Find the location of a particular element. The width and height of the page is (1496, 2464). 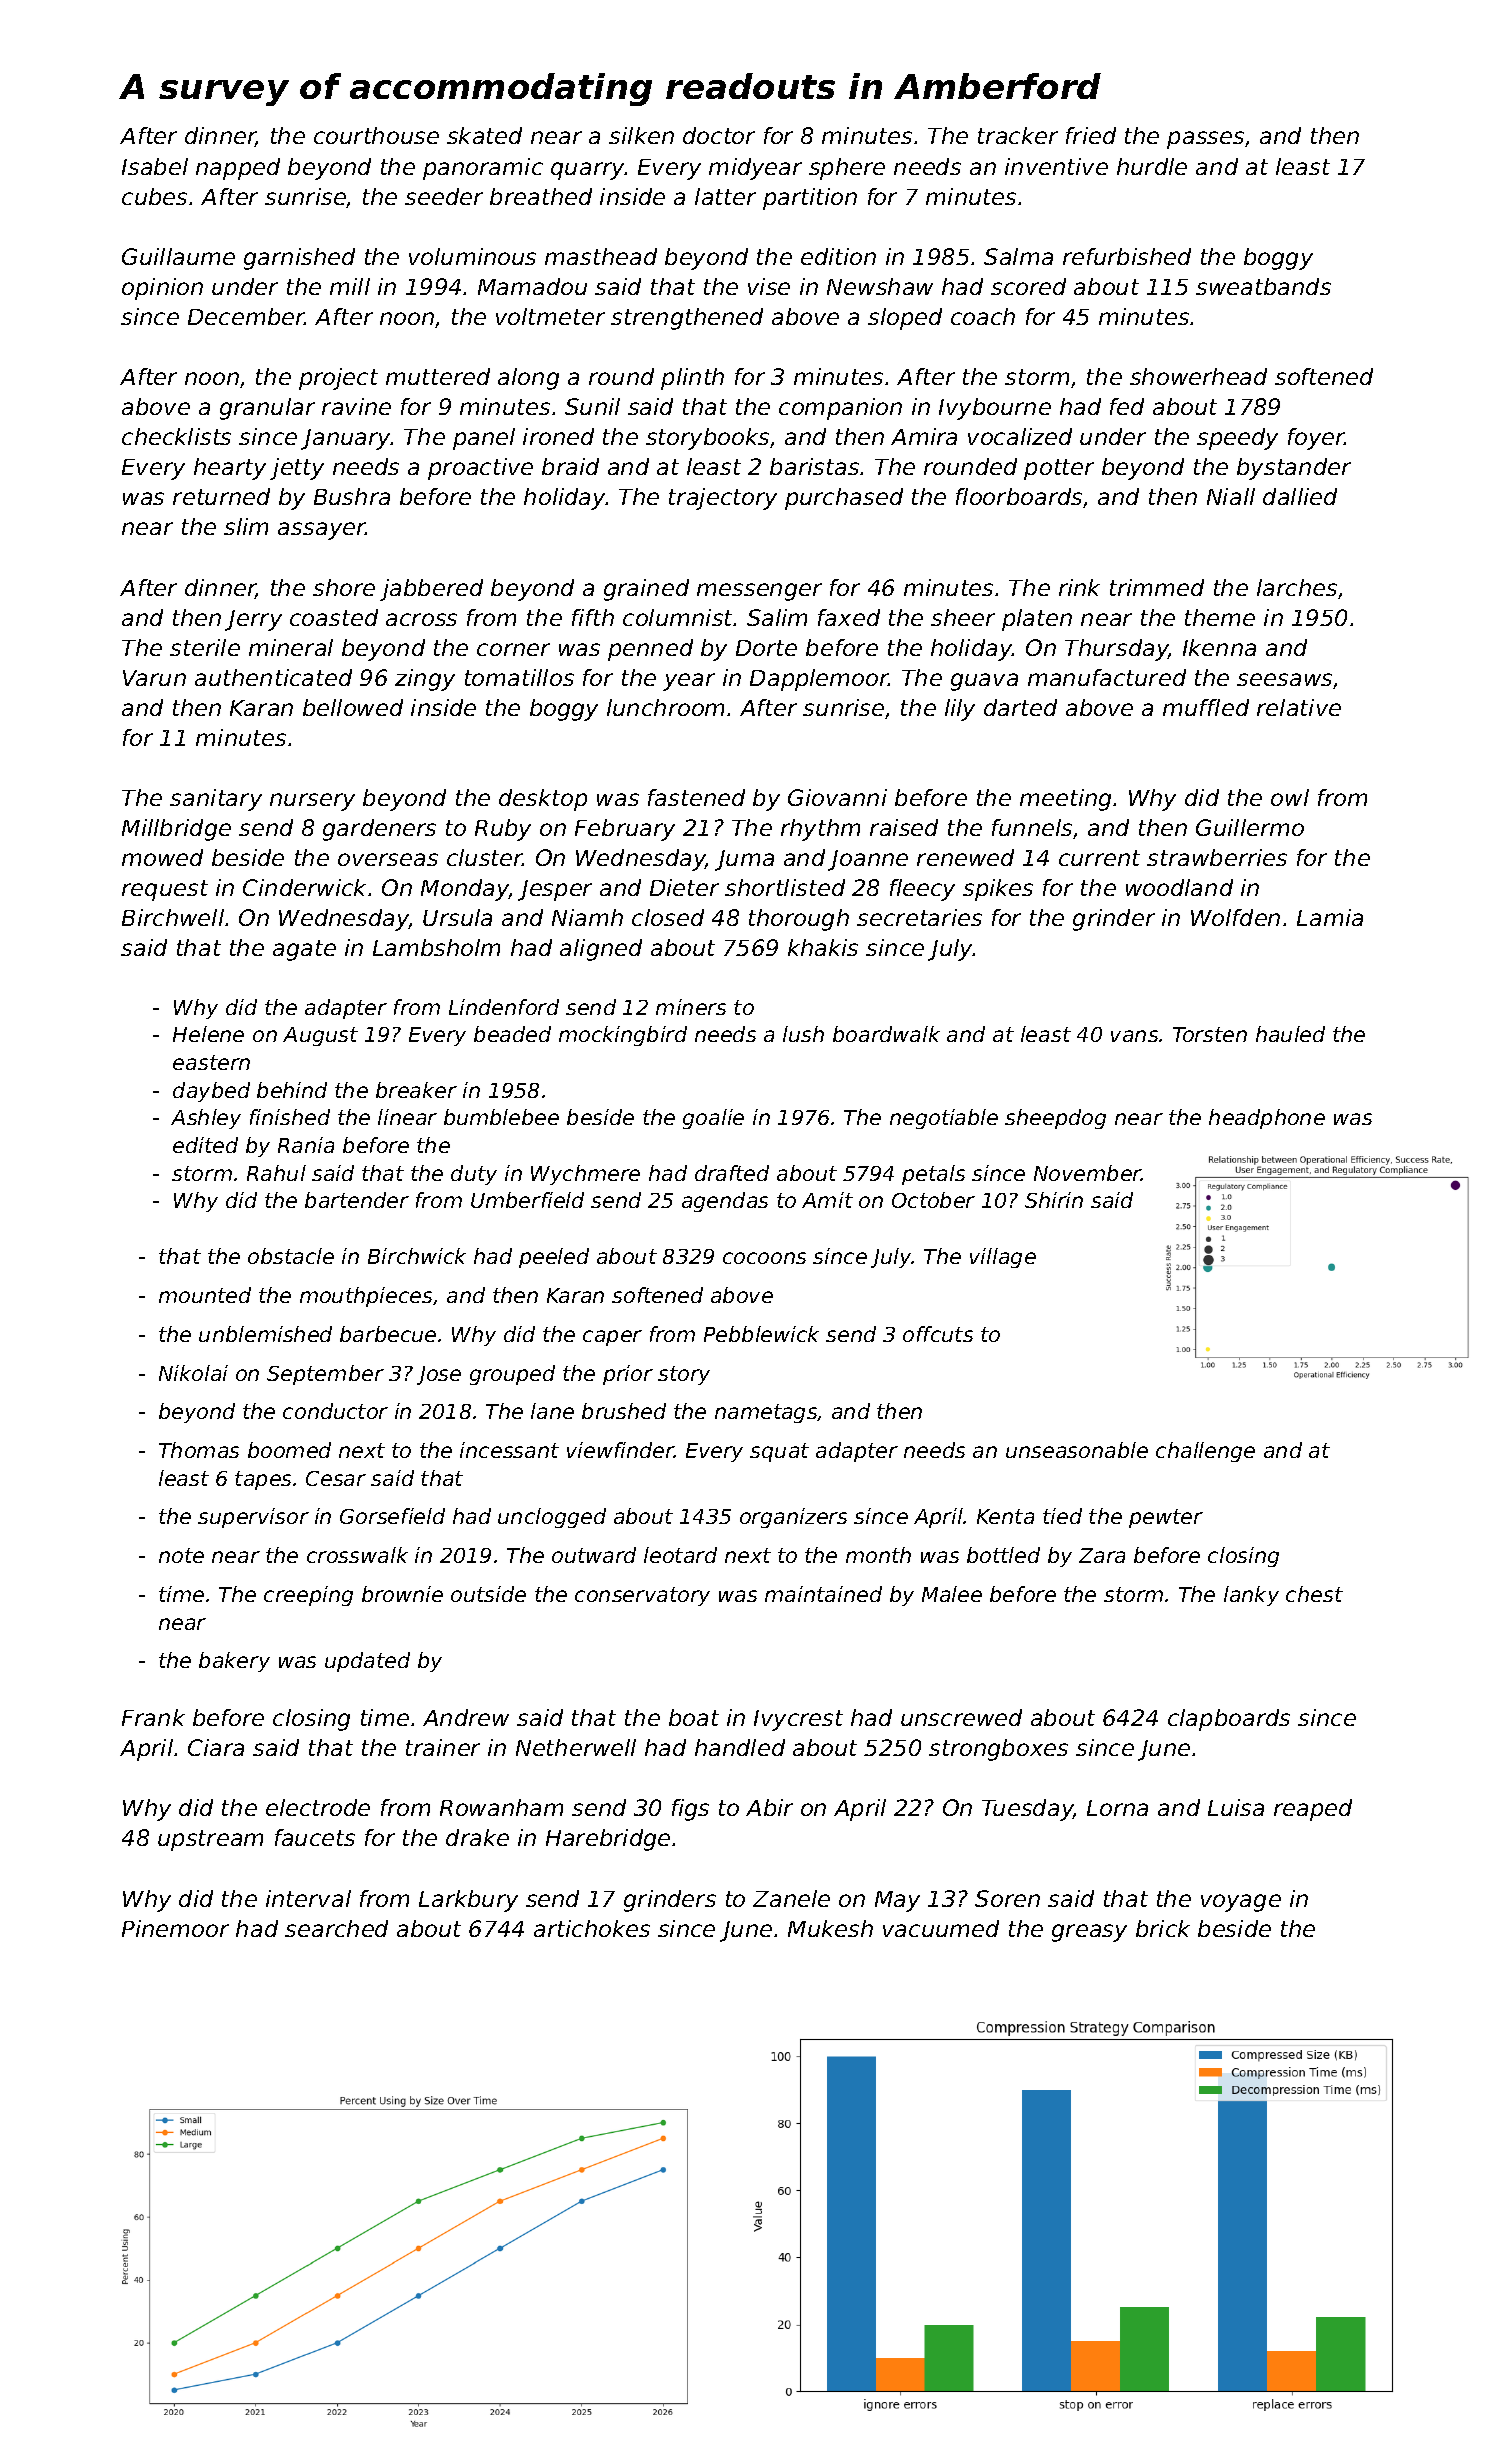

outward is located at coordinates (594, 1555).
